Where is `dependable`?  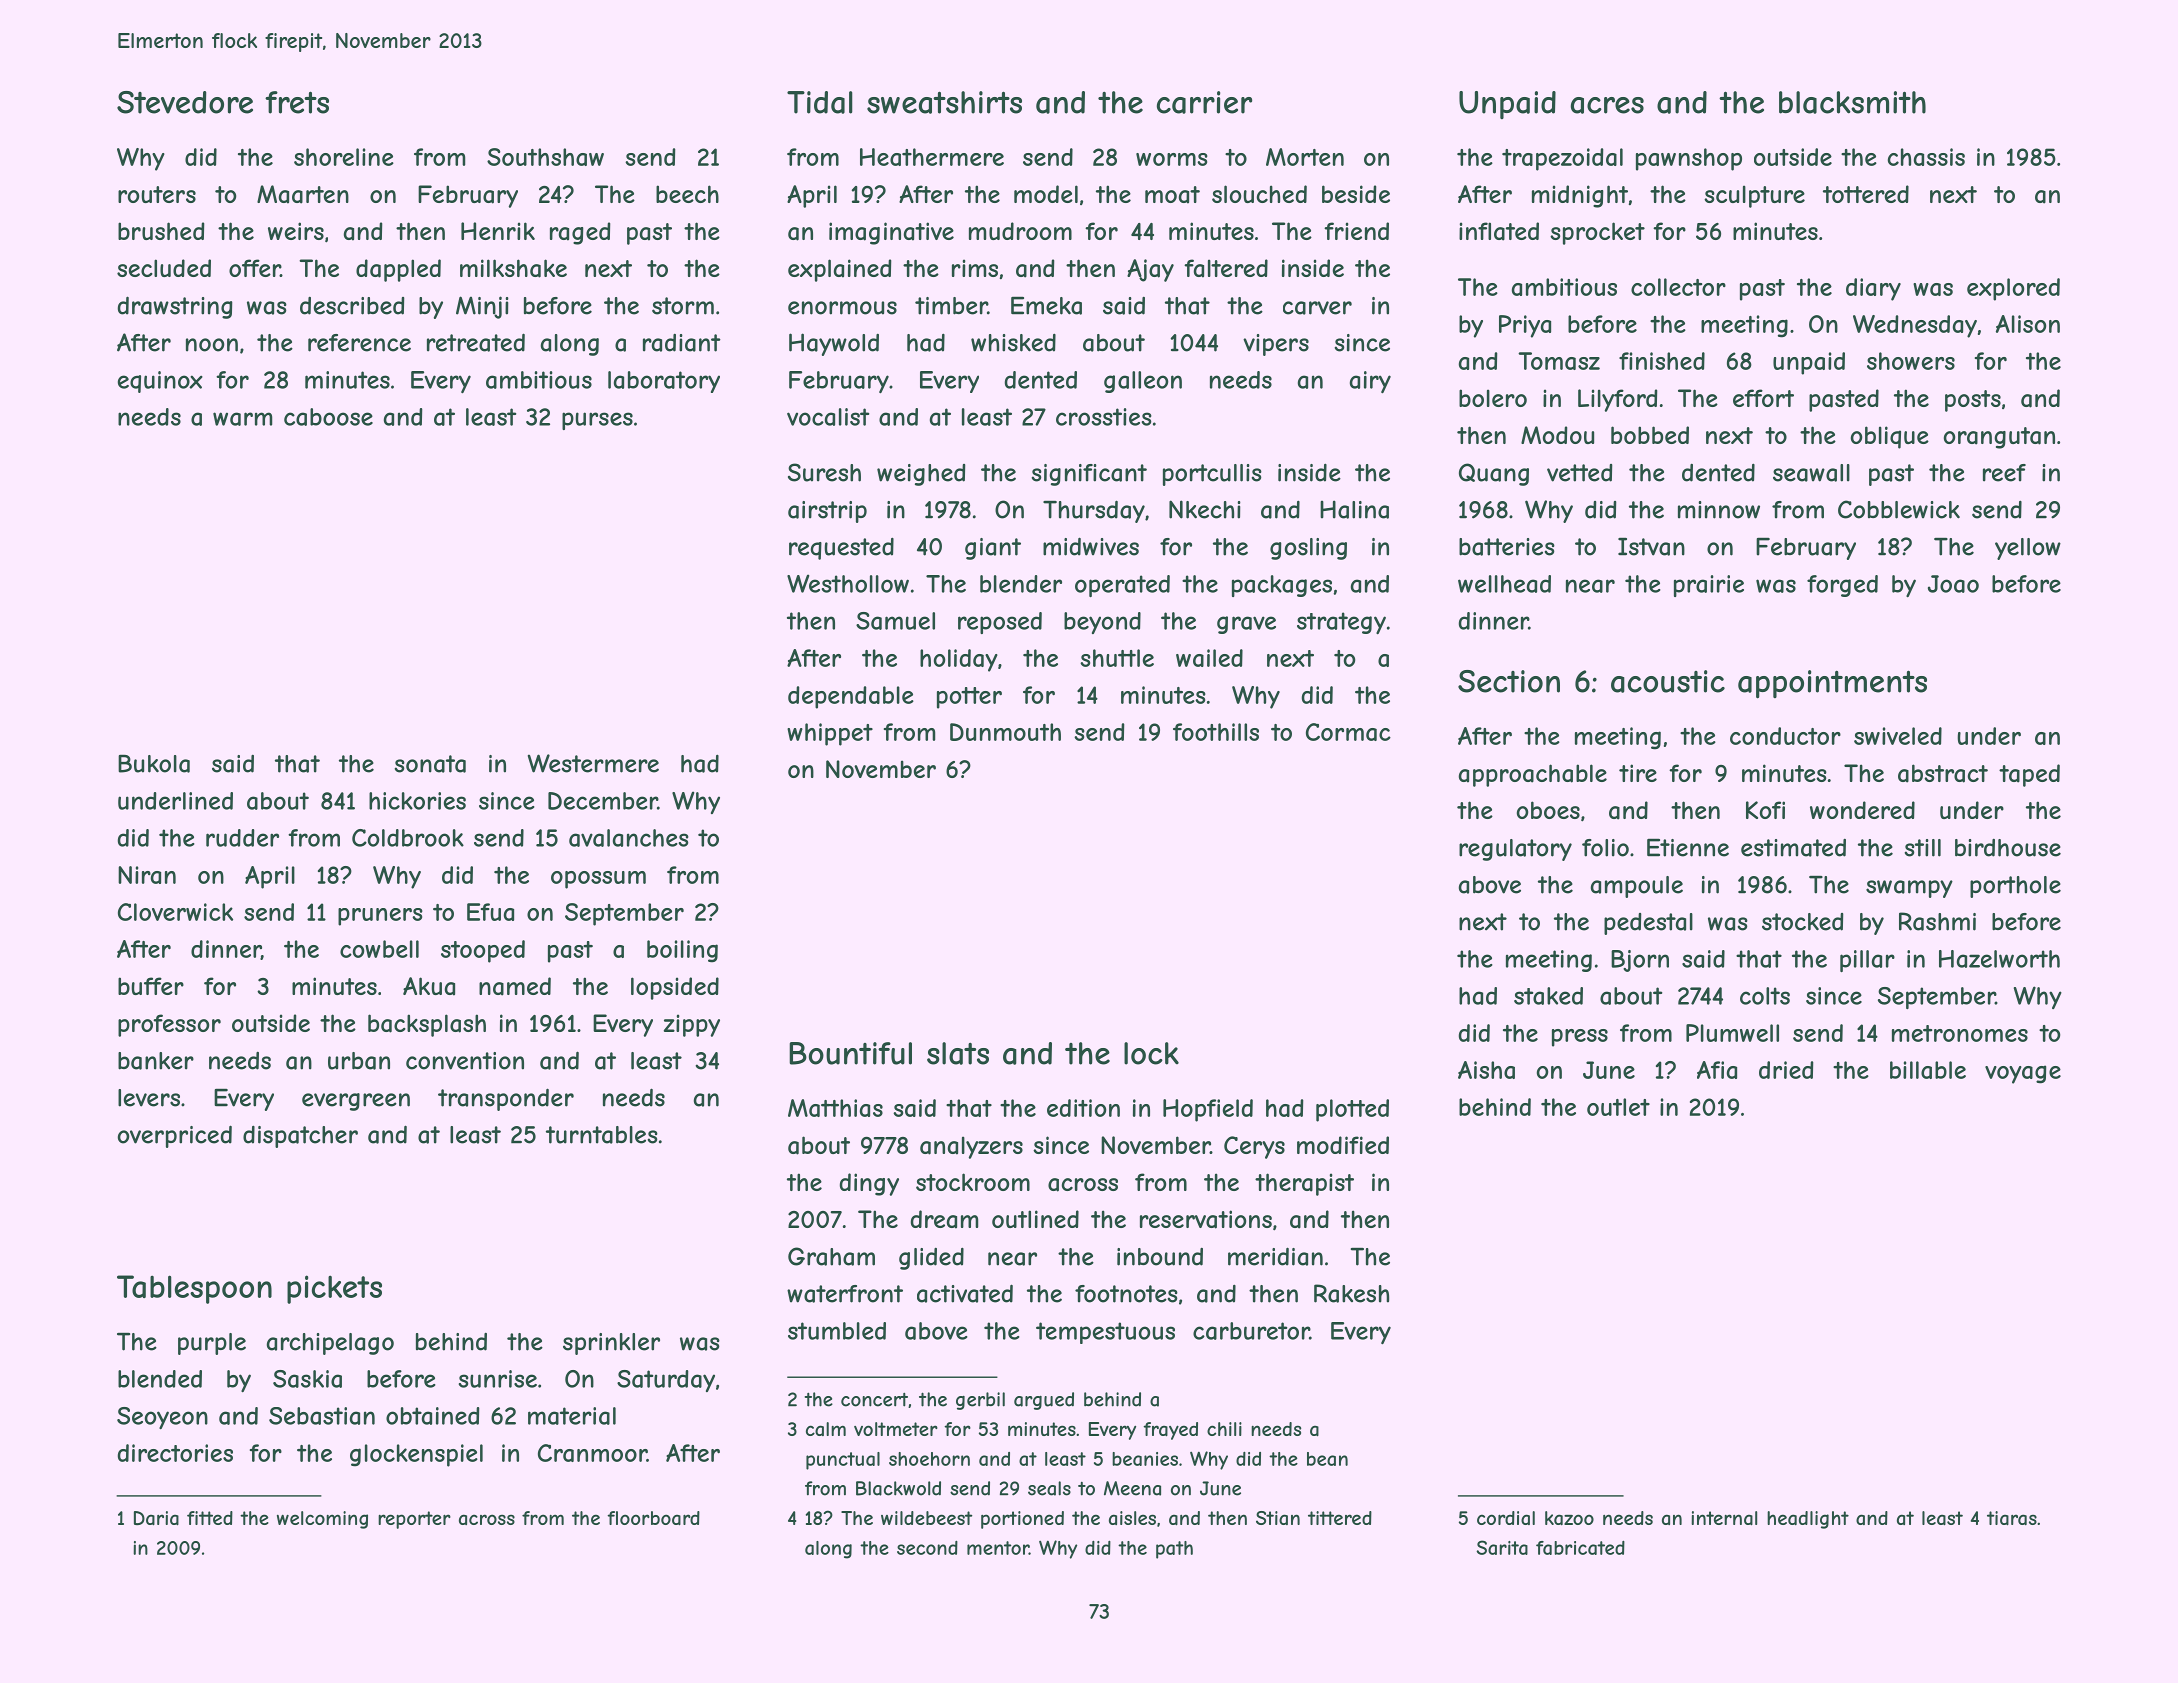 dependable is located at coordinates (851, 697).
